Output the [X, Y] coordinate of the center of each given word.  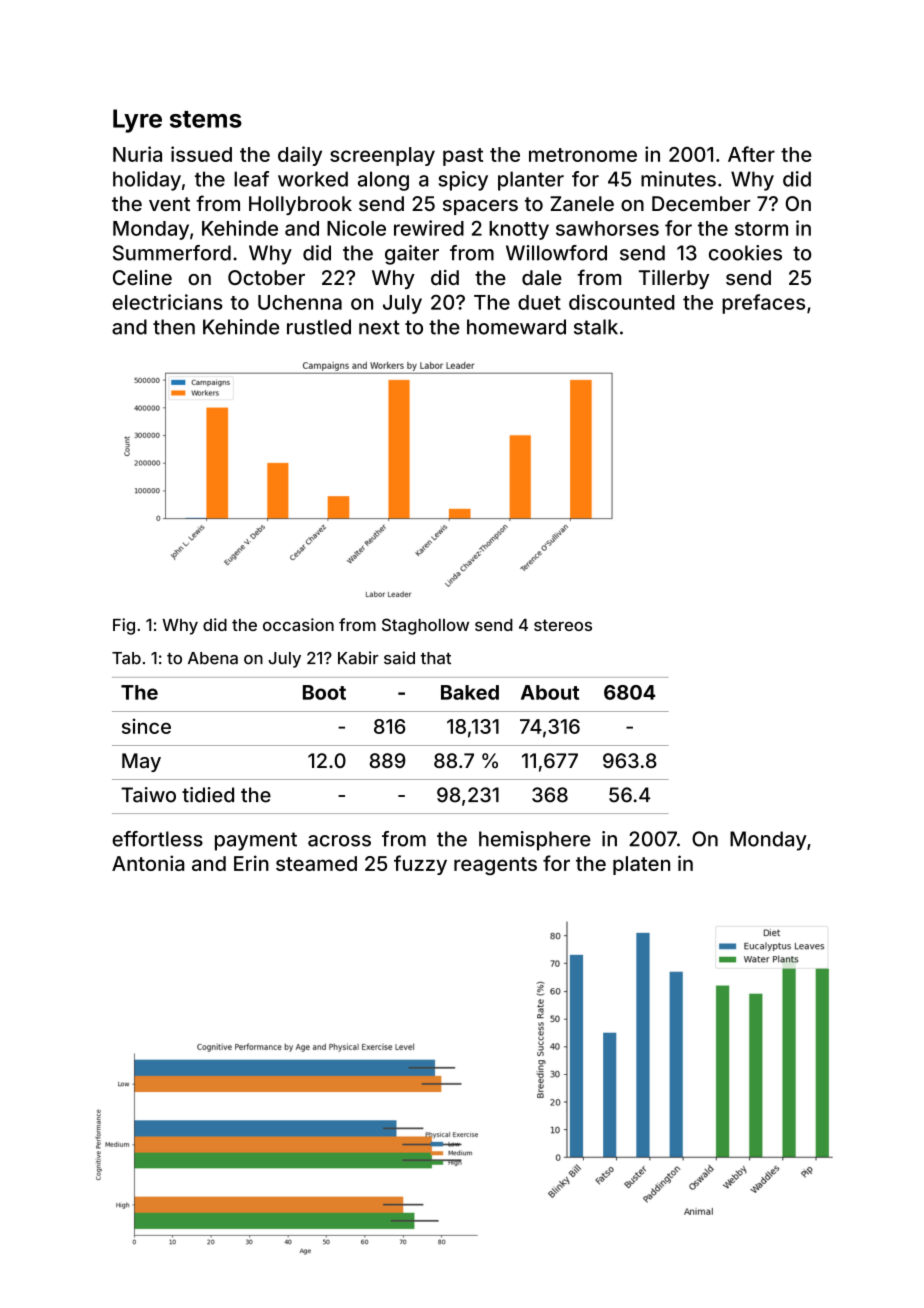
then [174, 327]
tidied [208, 795]
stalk [596, 327]
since [146, 726]
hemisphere [535, 841]
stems [206, 119]
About [550, 692]
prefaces [763, 304]
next [379, 327]
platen [641, 865]
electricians [167, 302]
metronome [583, 155]
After [751, 154]
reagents [495, 866]
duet [539, 302]
